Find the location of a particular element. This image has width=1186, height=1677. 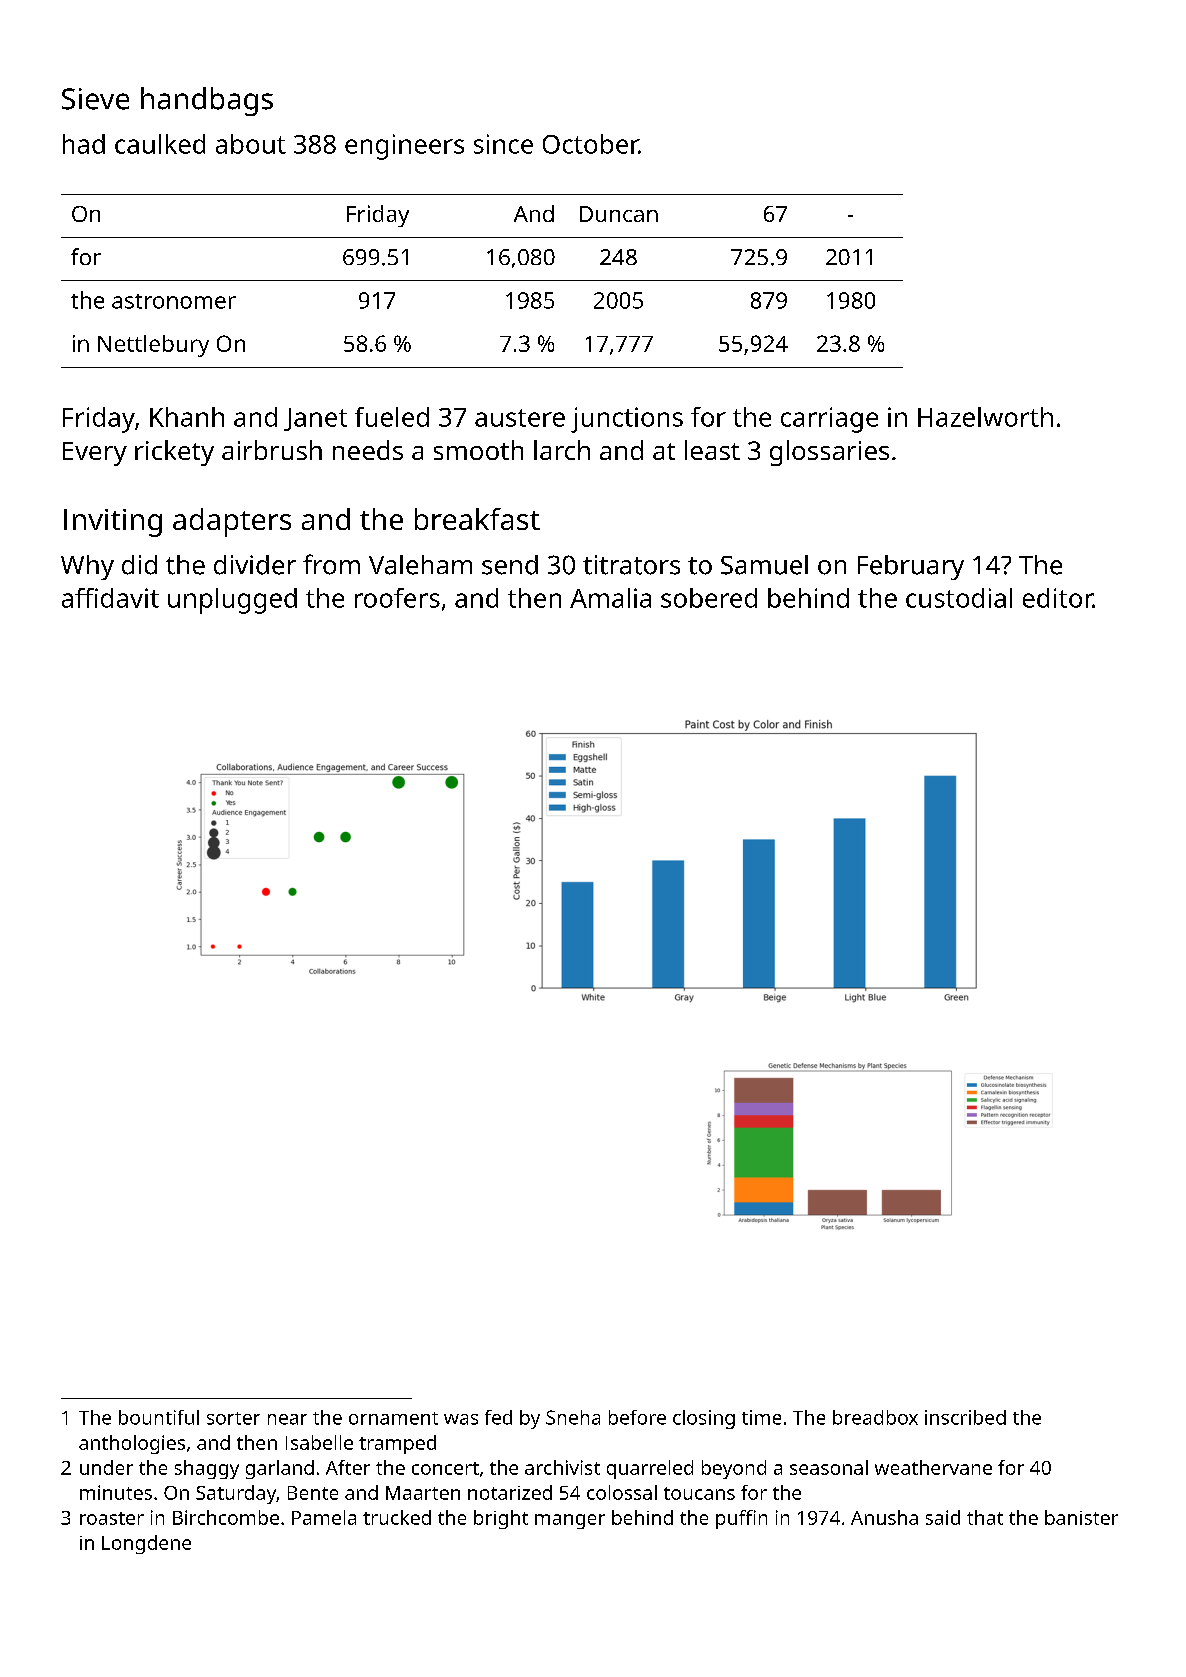

under is located at coordinates (106, 1467).
